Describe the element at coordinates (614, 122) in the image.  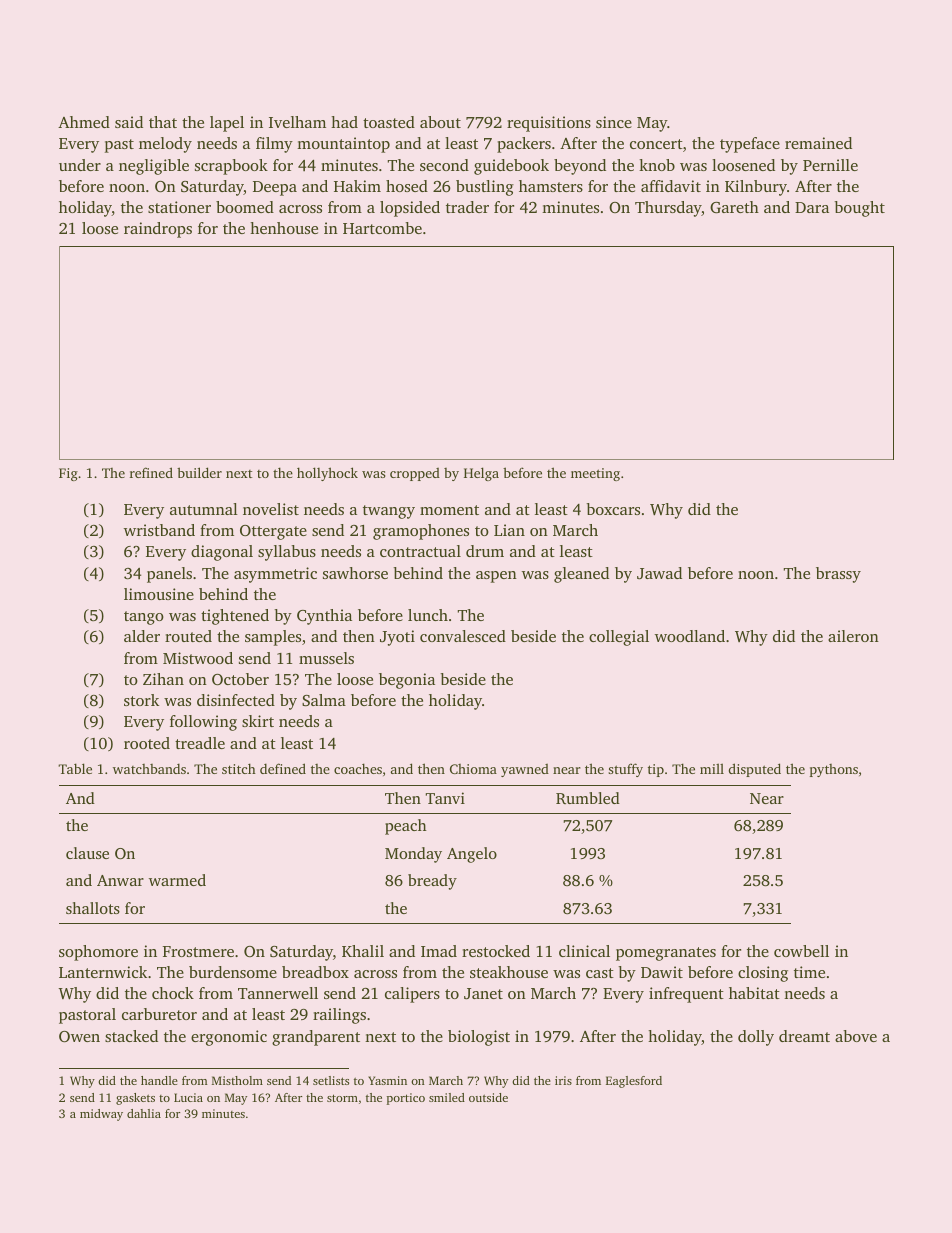
I see `since` at that location.
